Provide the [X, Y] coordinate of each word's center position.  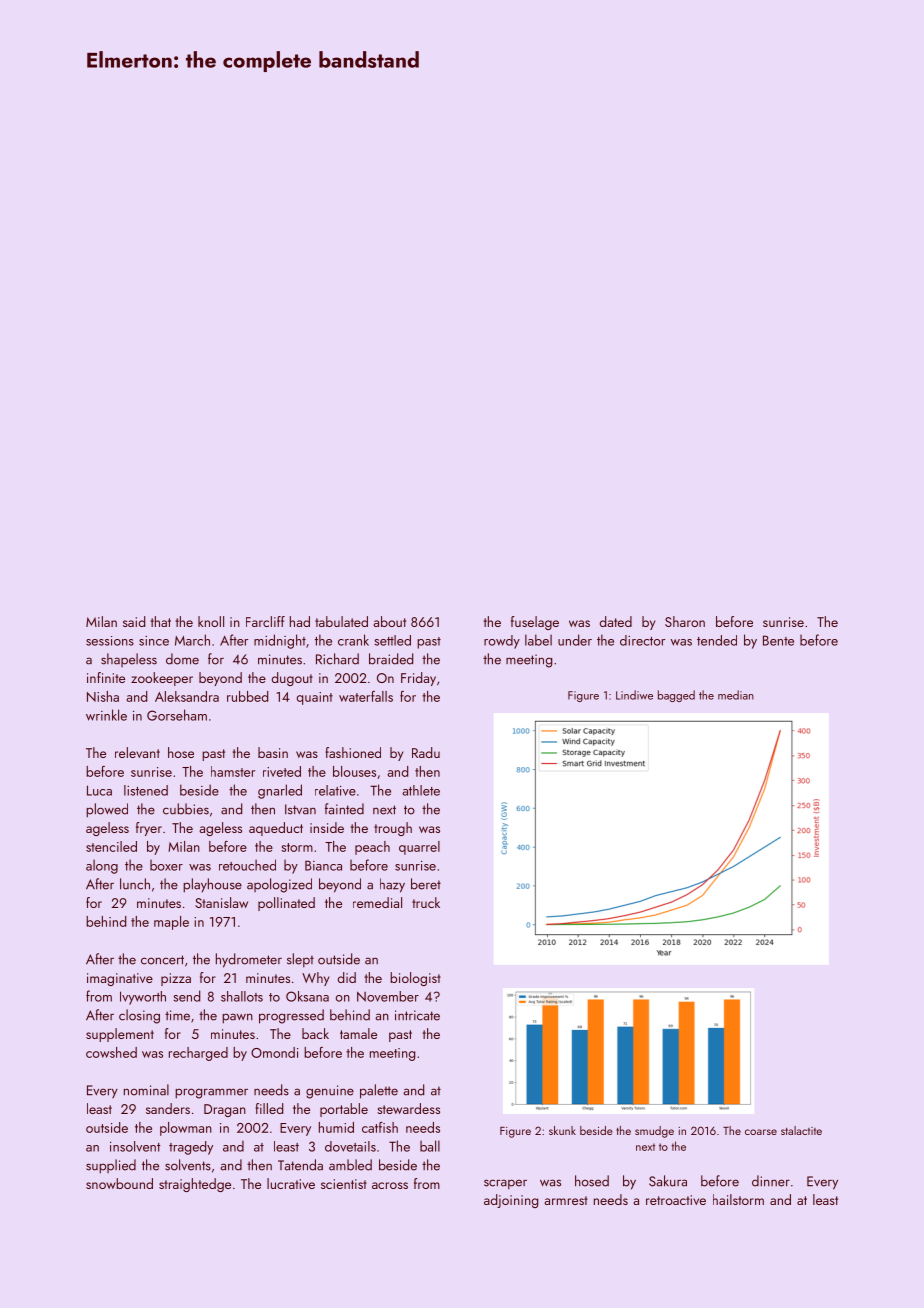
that [160, 621]
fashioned [353, 752]
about [389, 621]
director [642, 640]
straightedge [195, 1185]
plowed [107, 810]
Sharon [685, 621]
